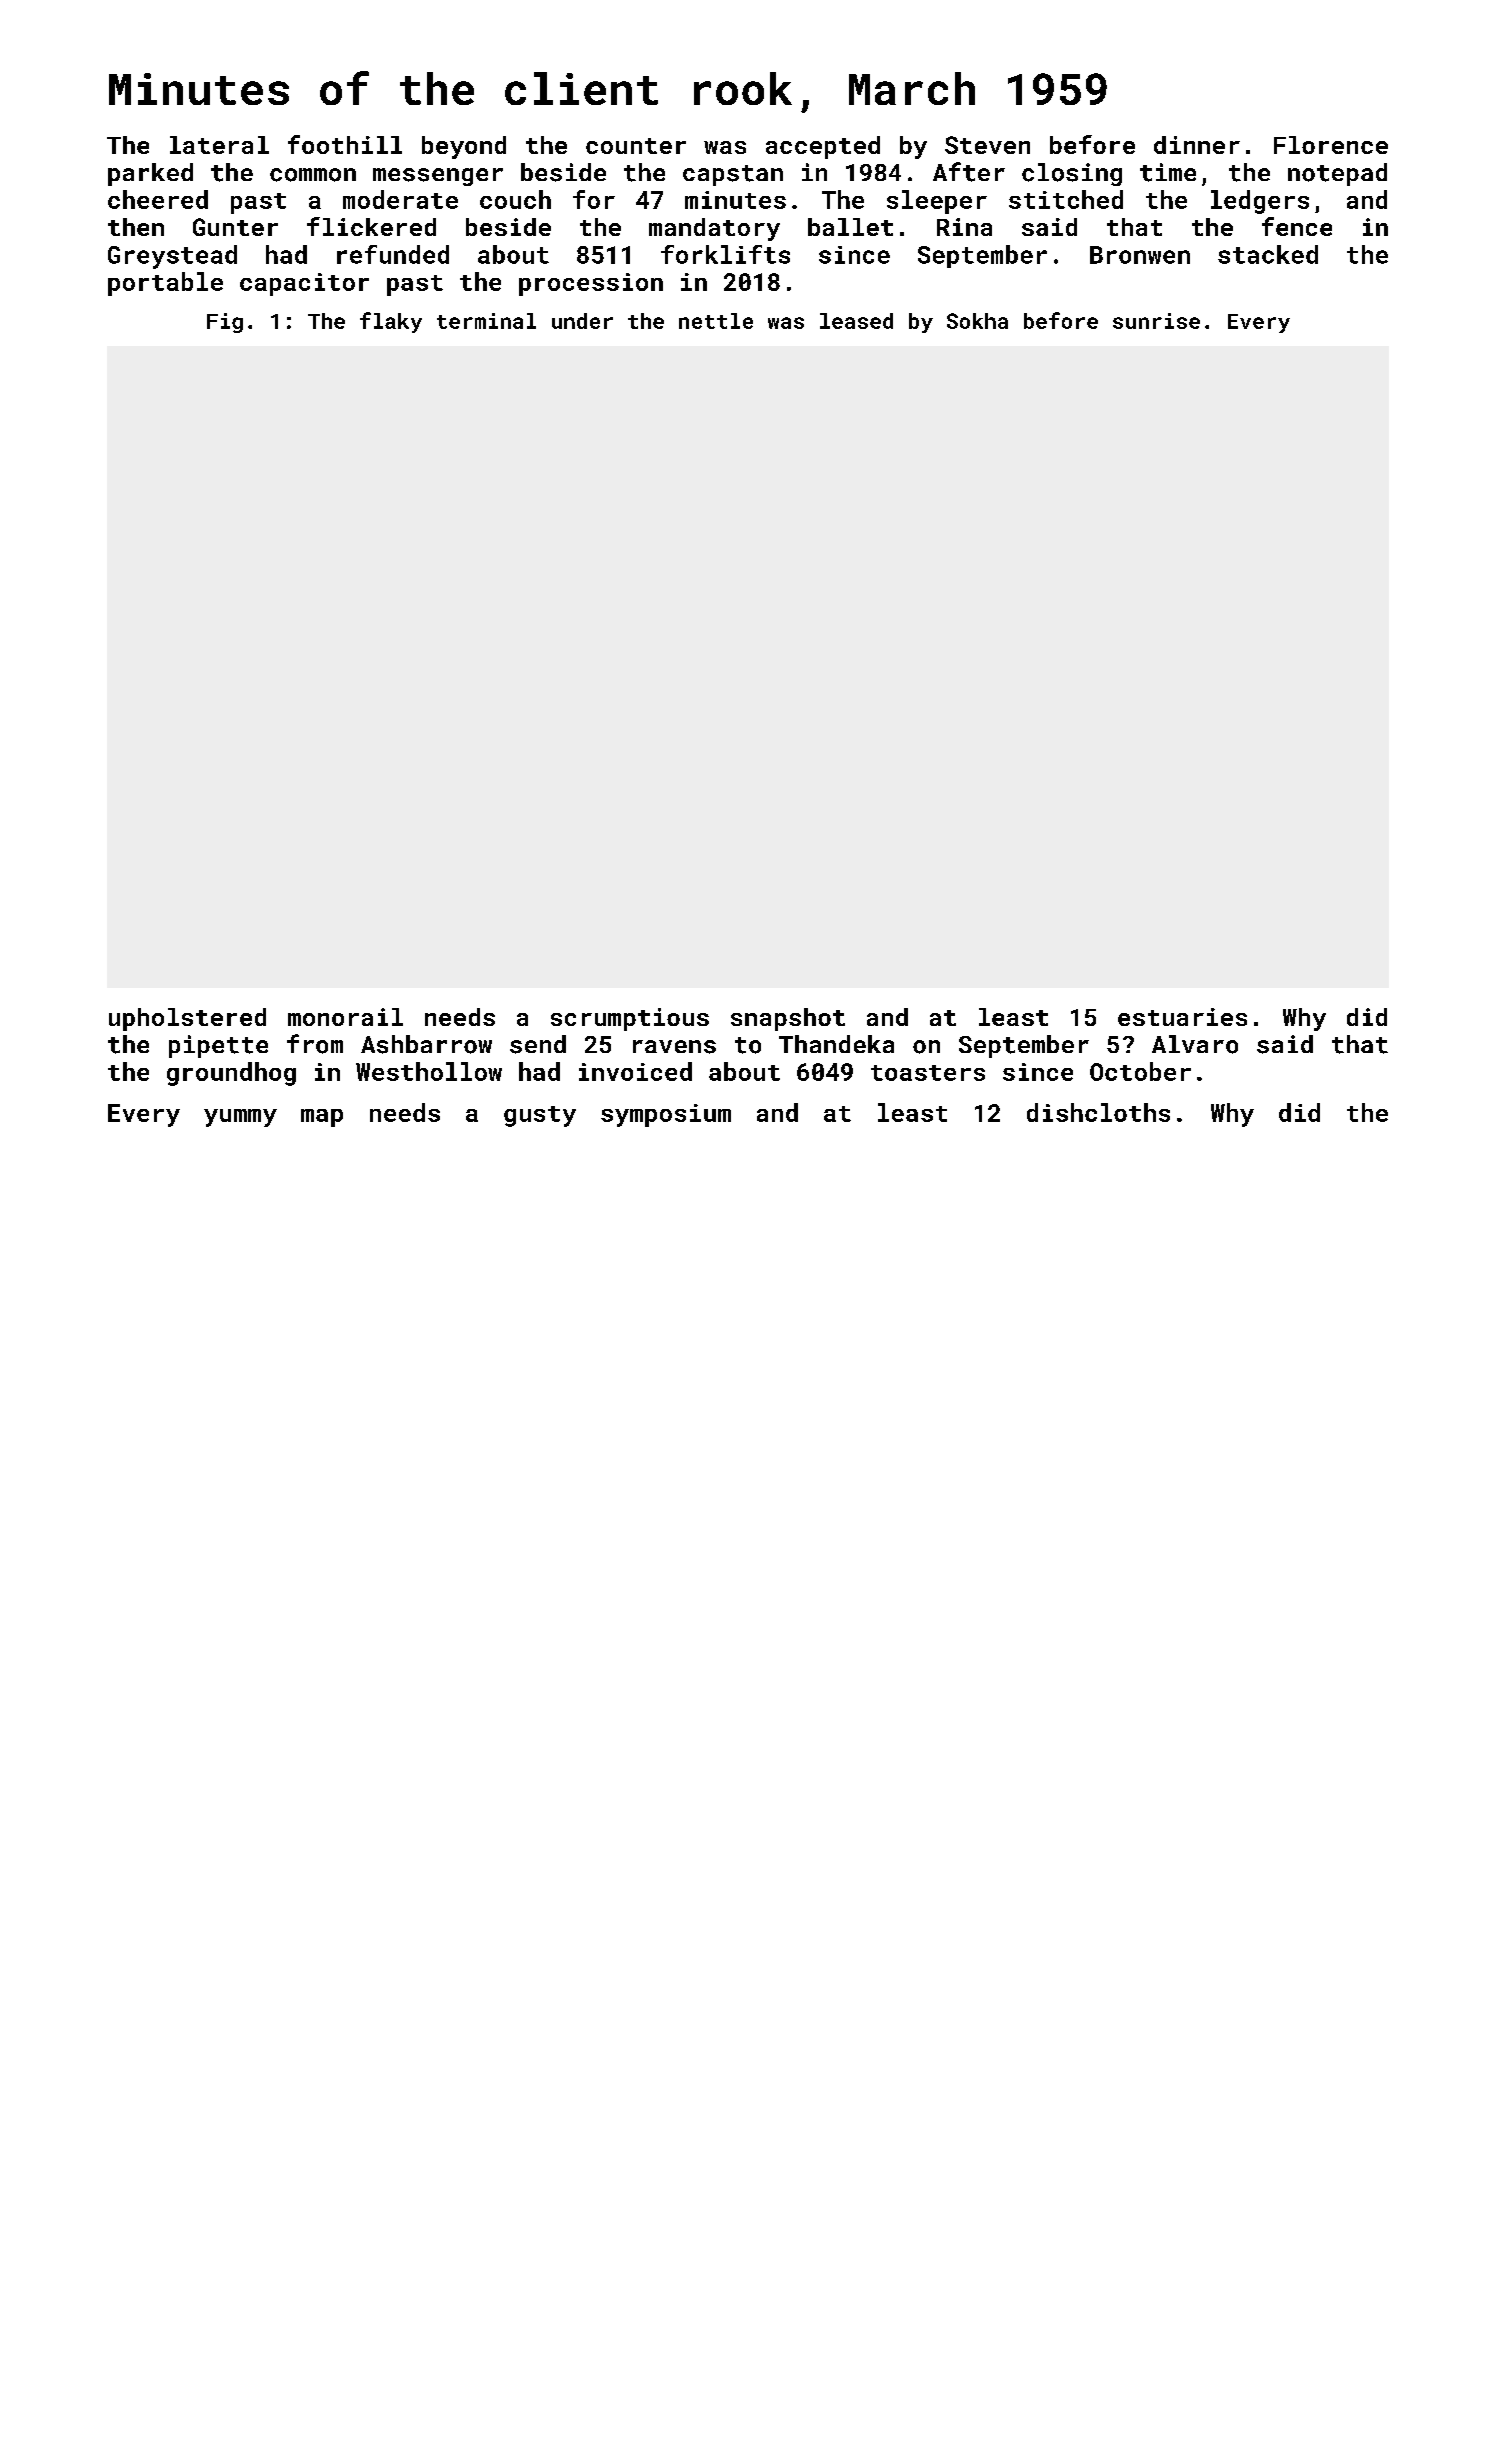 The width and height of the page is (1496, 2464). I want to click on monorail, so click(345, 1017).
